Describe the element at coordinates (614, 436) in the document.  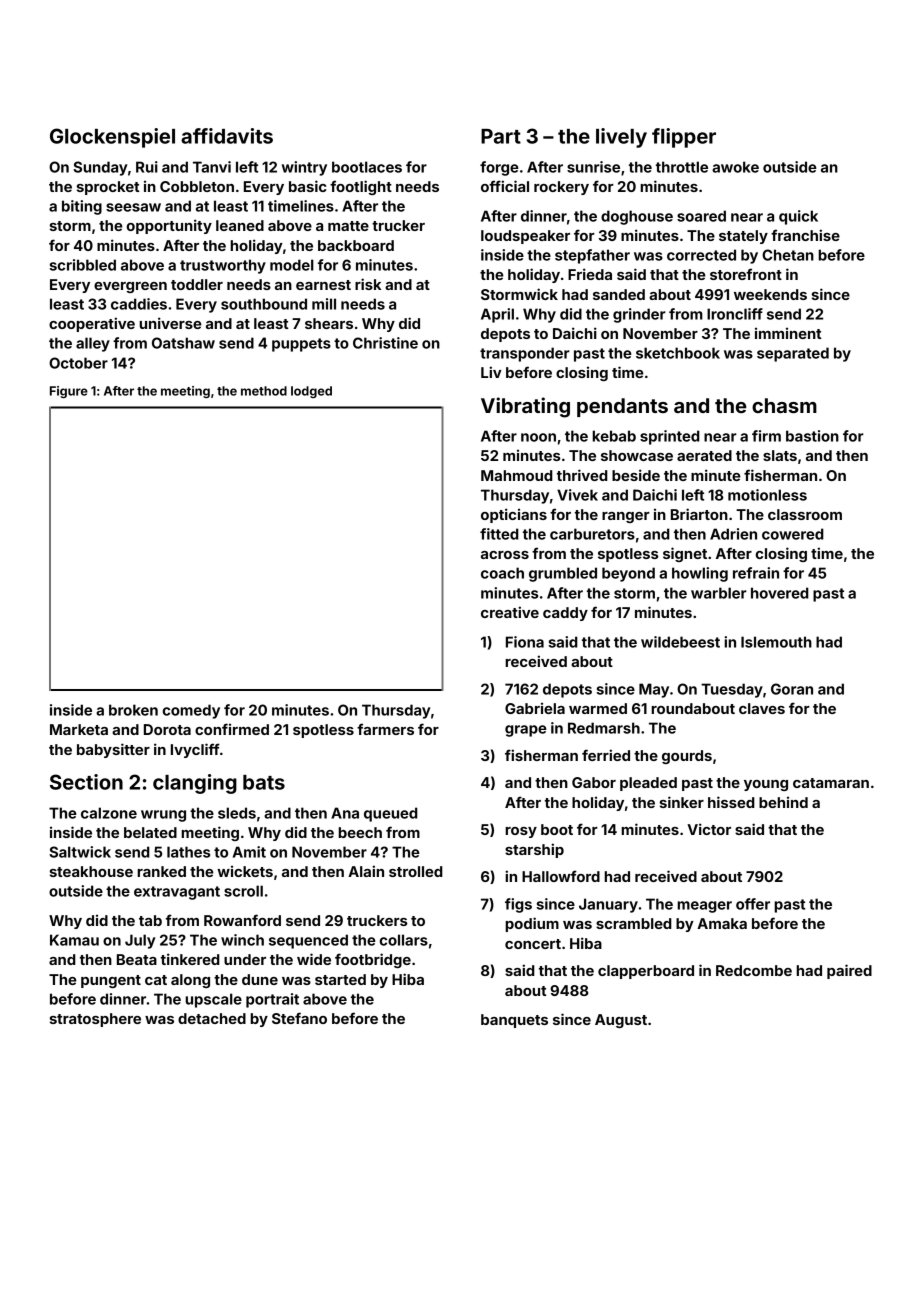
I see `kebab` at that location.
